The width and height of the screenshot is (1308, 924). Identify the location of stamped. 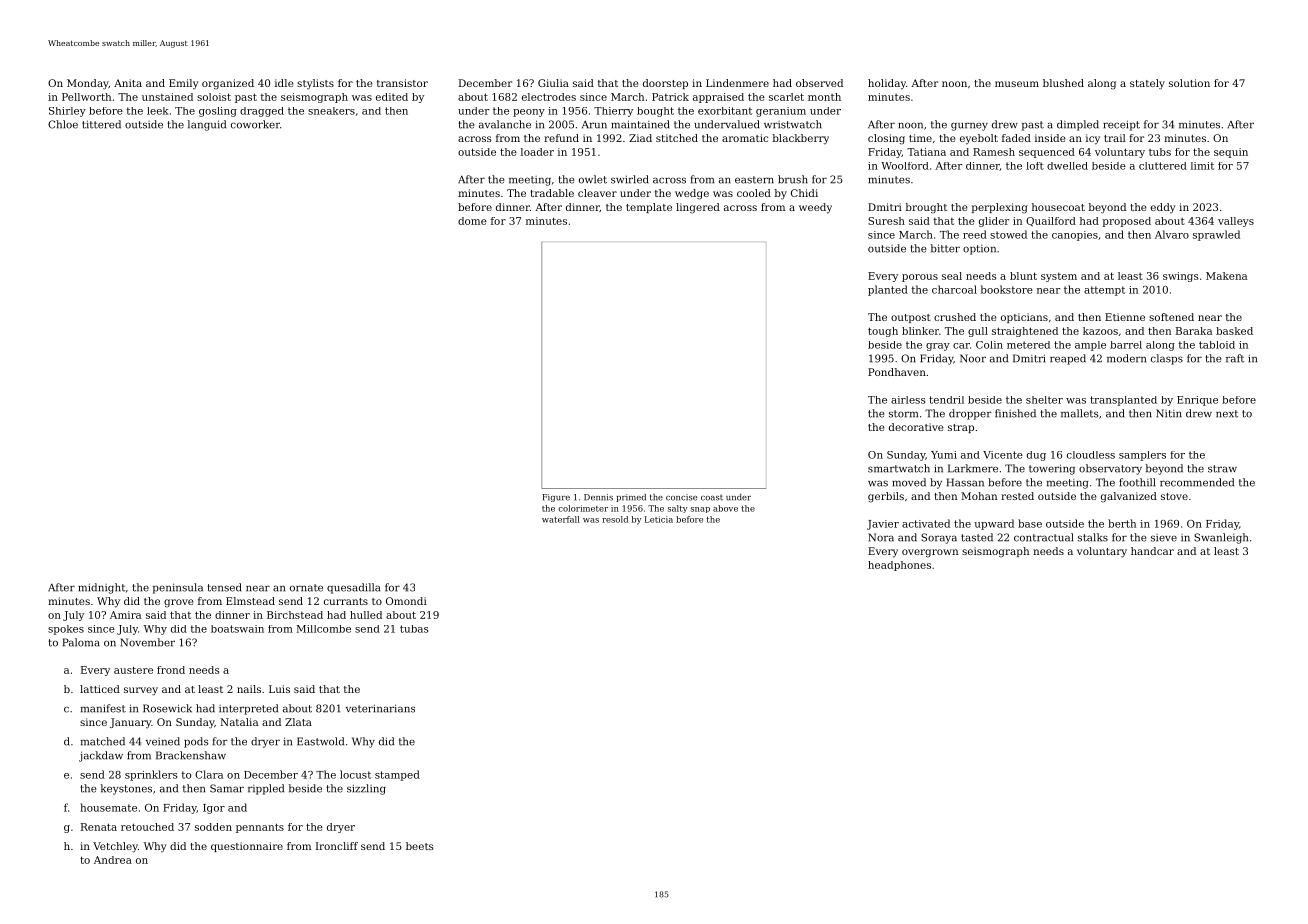
(397, 775).
